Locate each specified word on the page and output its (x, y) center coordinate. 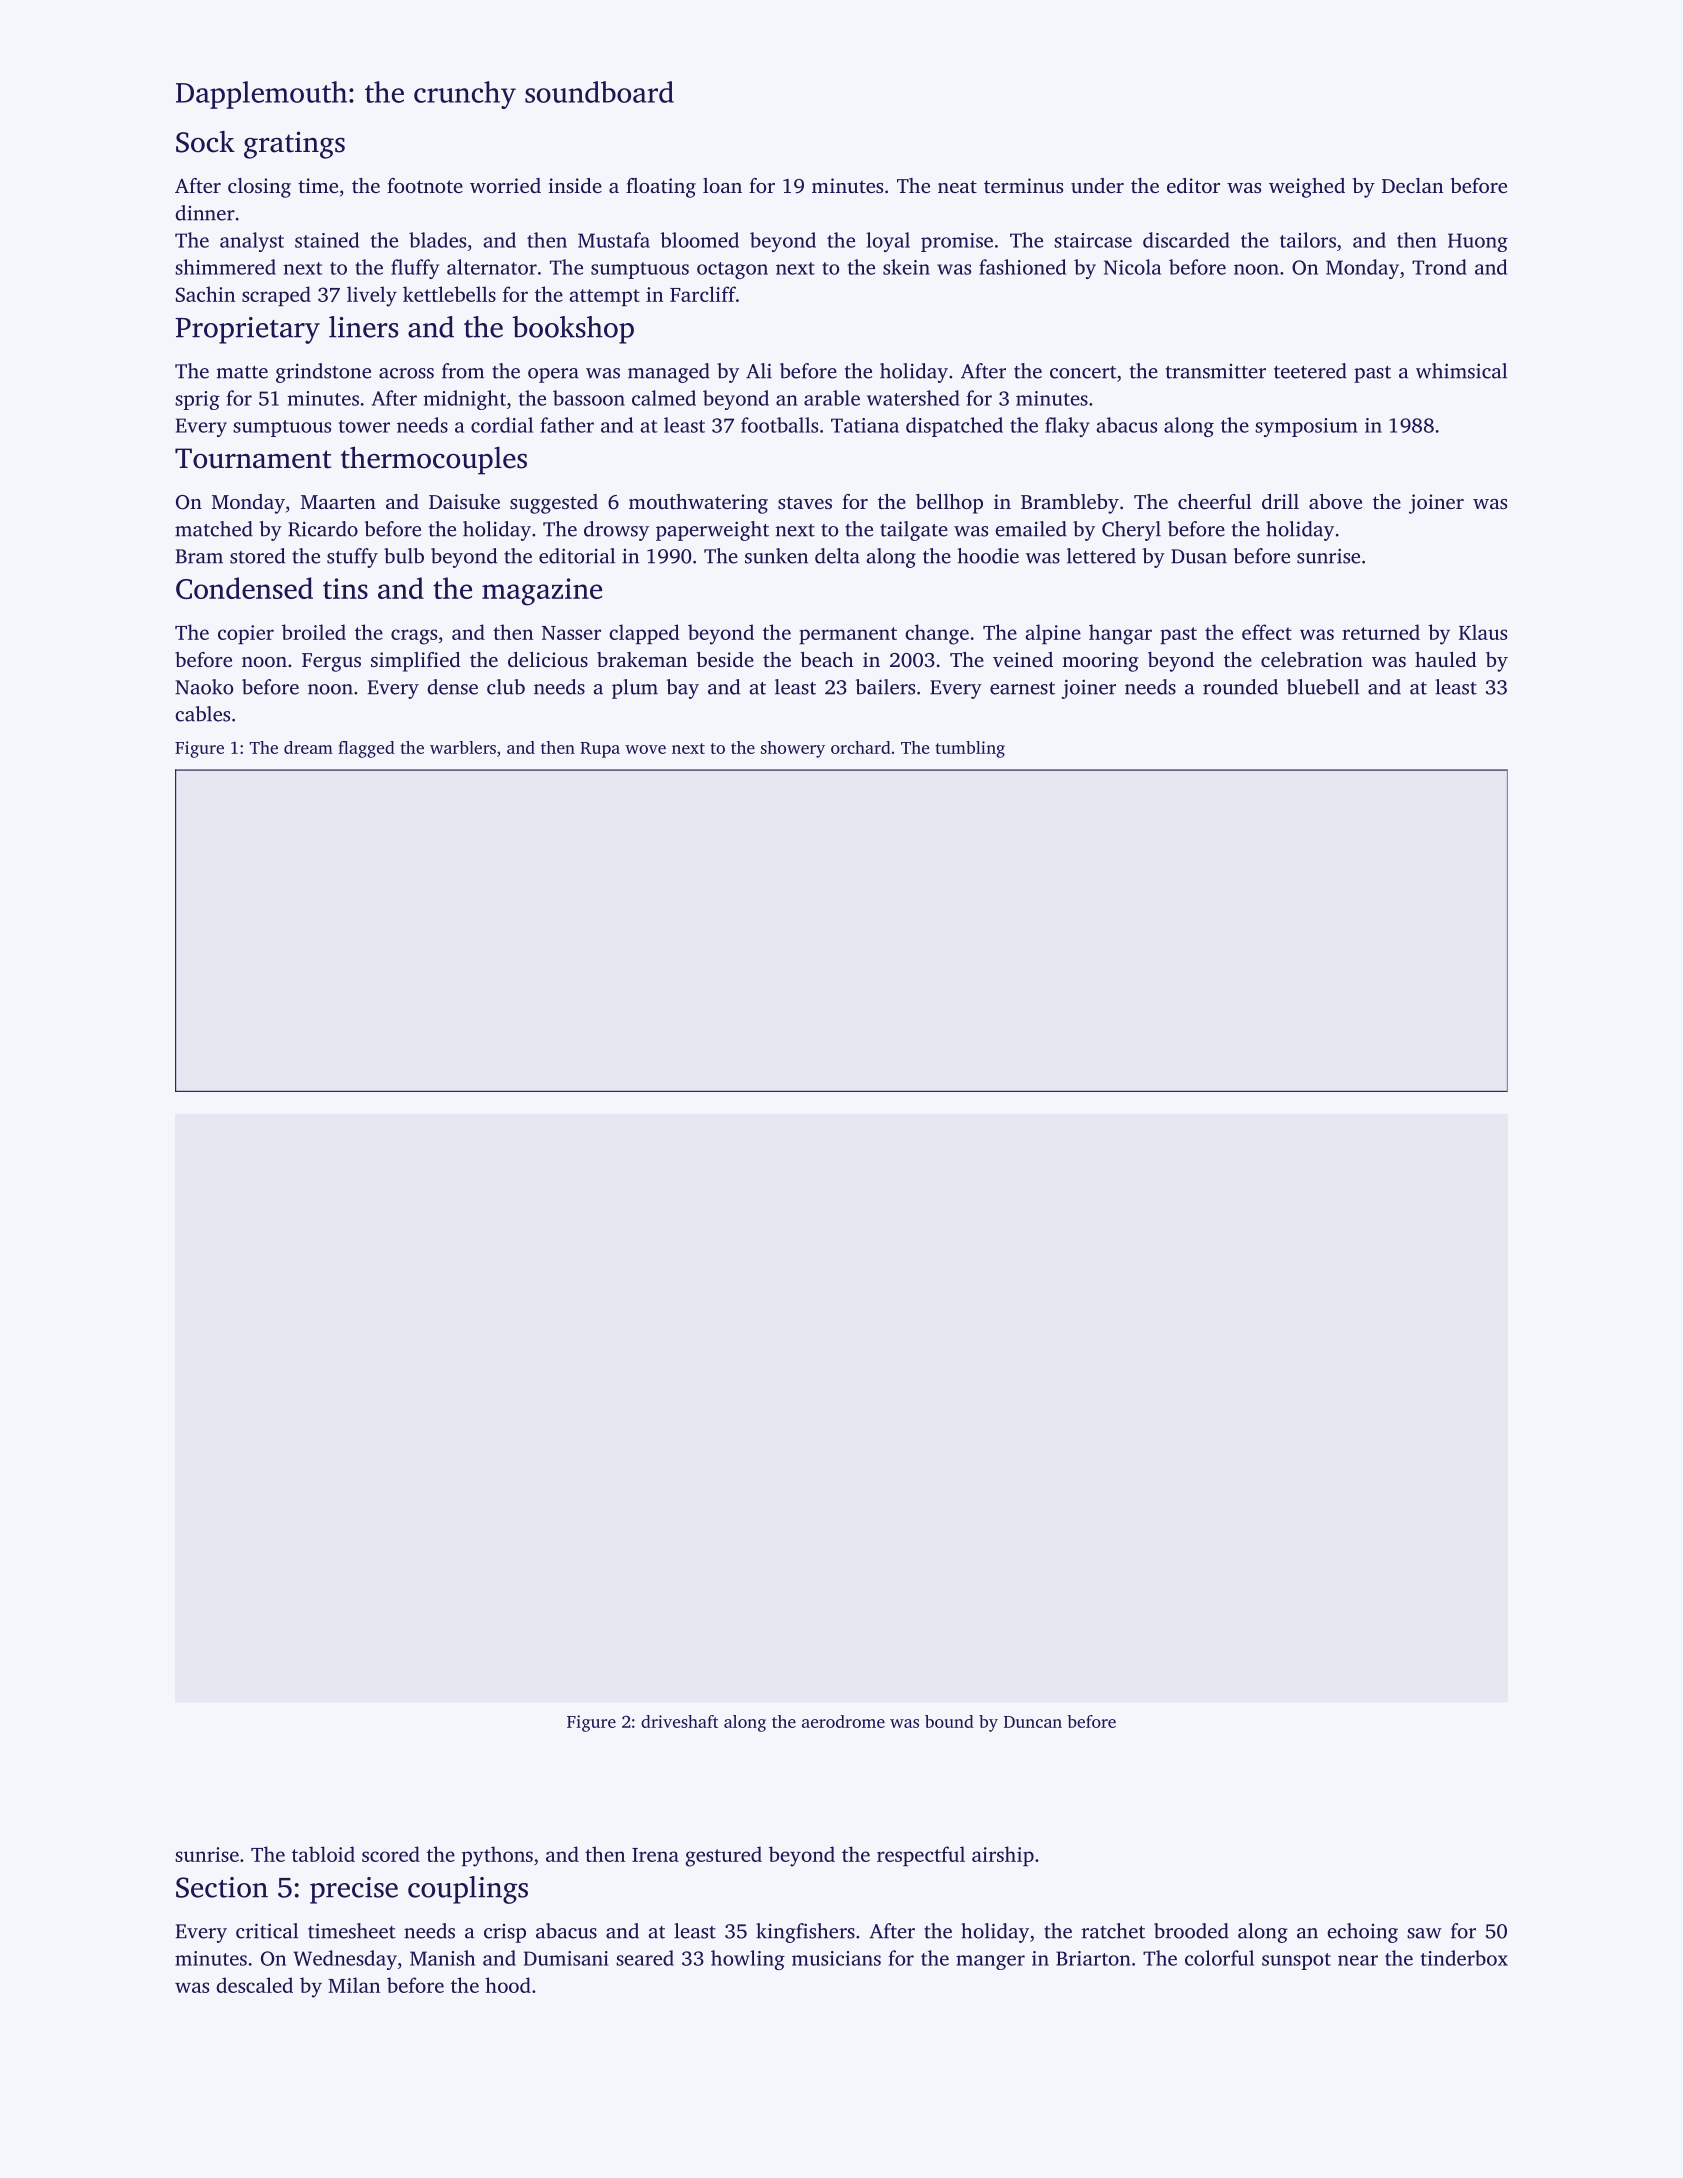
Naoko (204, 687)
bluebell (1323, 687)
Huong (1478, 242)
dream (308, 747)
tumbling (970, 749)
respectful (921, 1856)
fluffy (415, 269)
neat (957, 187)
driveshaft (679, 1721)
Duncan (1033, 1722)
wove (645, 749)
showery (793, 749)
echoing (1362, 1933)
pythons (497, 1856)
